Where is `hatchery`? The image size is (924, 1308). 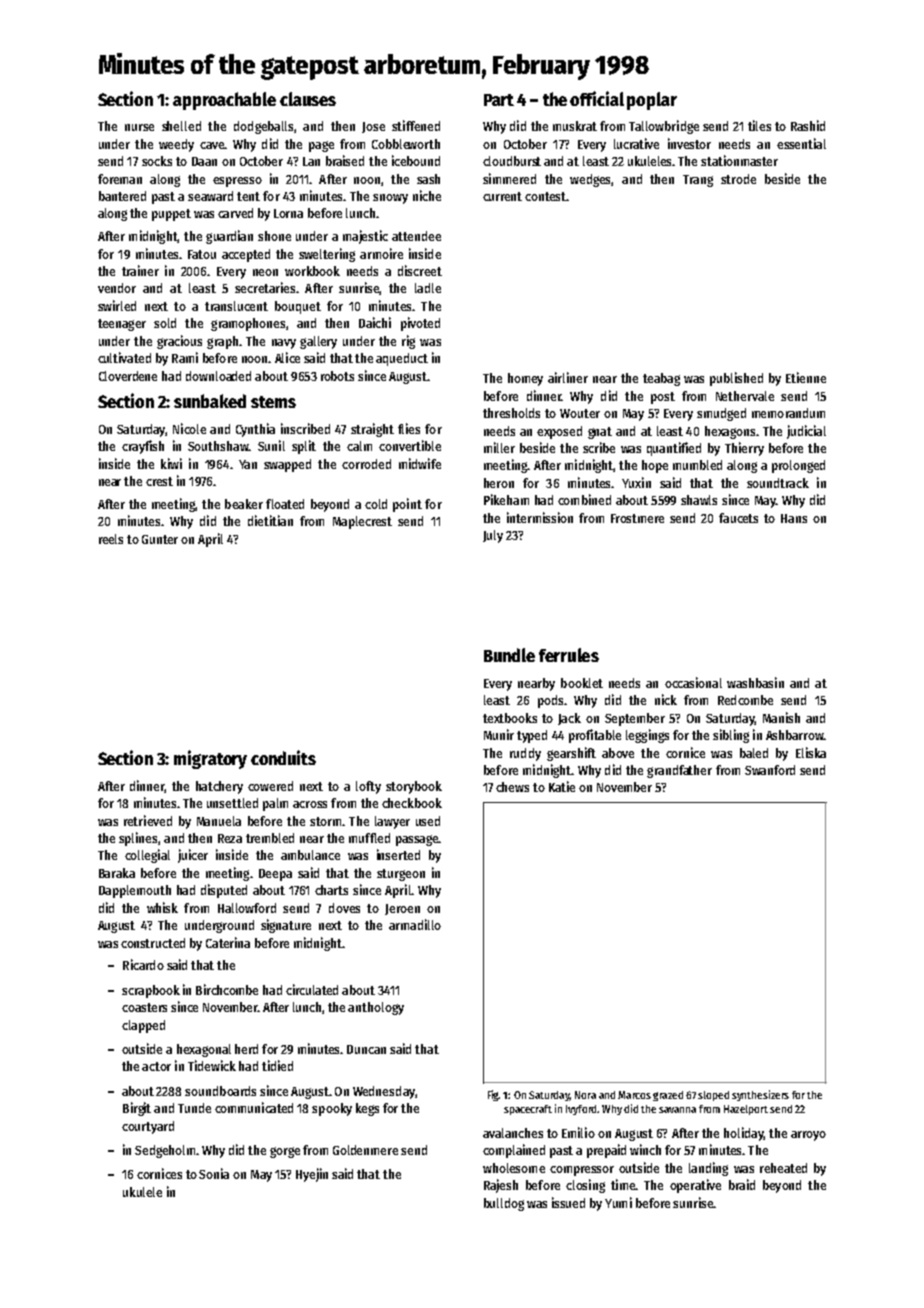 hatchery is located at coordinates (219, 787).
